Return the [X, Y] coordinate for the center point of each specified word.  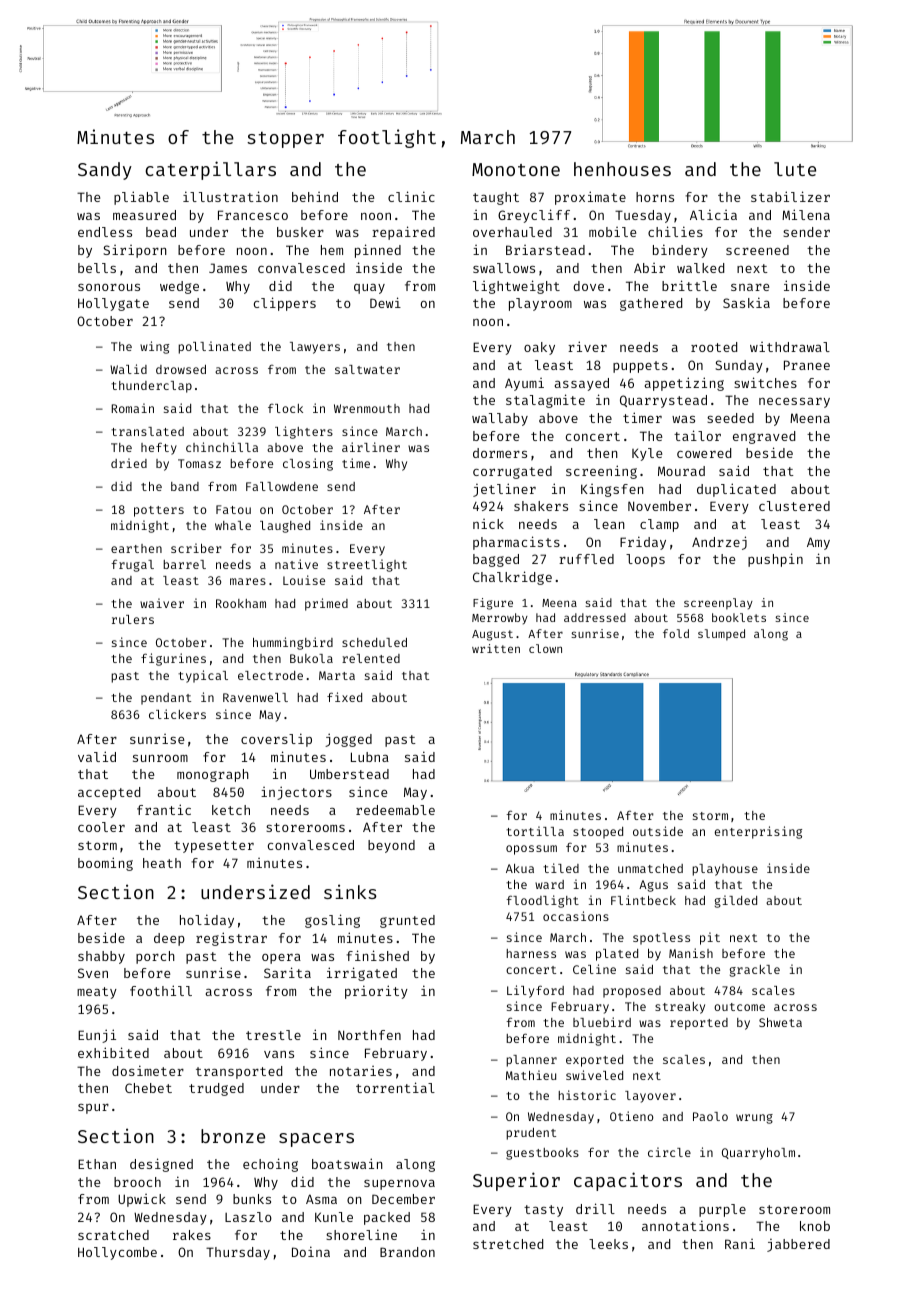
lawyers [315, 348]
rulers [133, 619]
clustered [794, 506]
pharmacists [516, 543]
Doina [311, 1251]
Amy [818, 543]
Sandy [105, 171]
